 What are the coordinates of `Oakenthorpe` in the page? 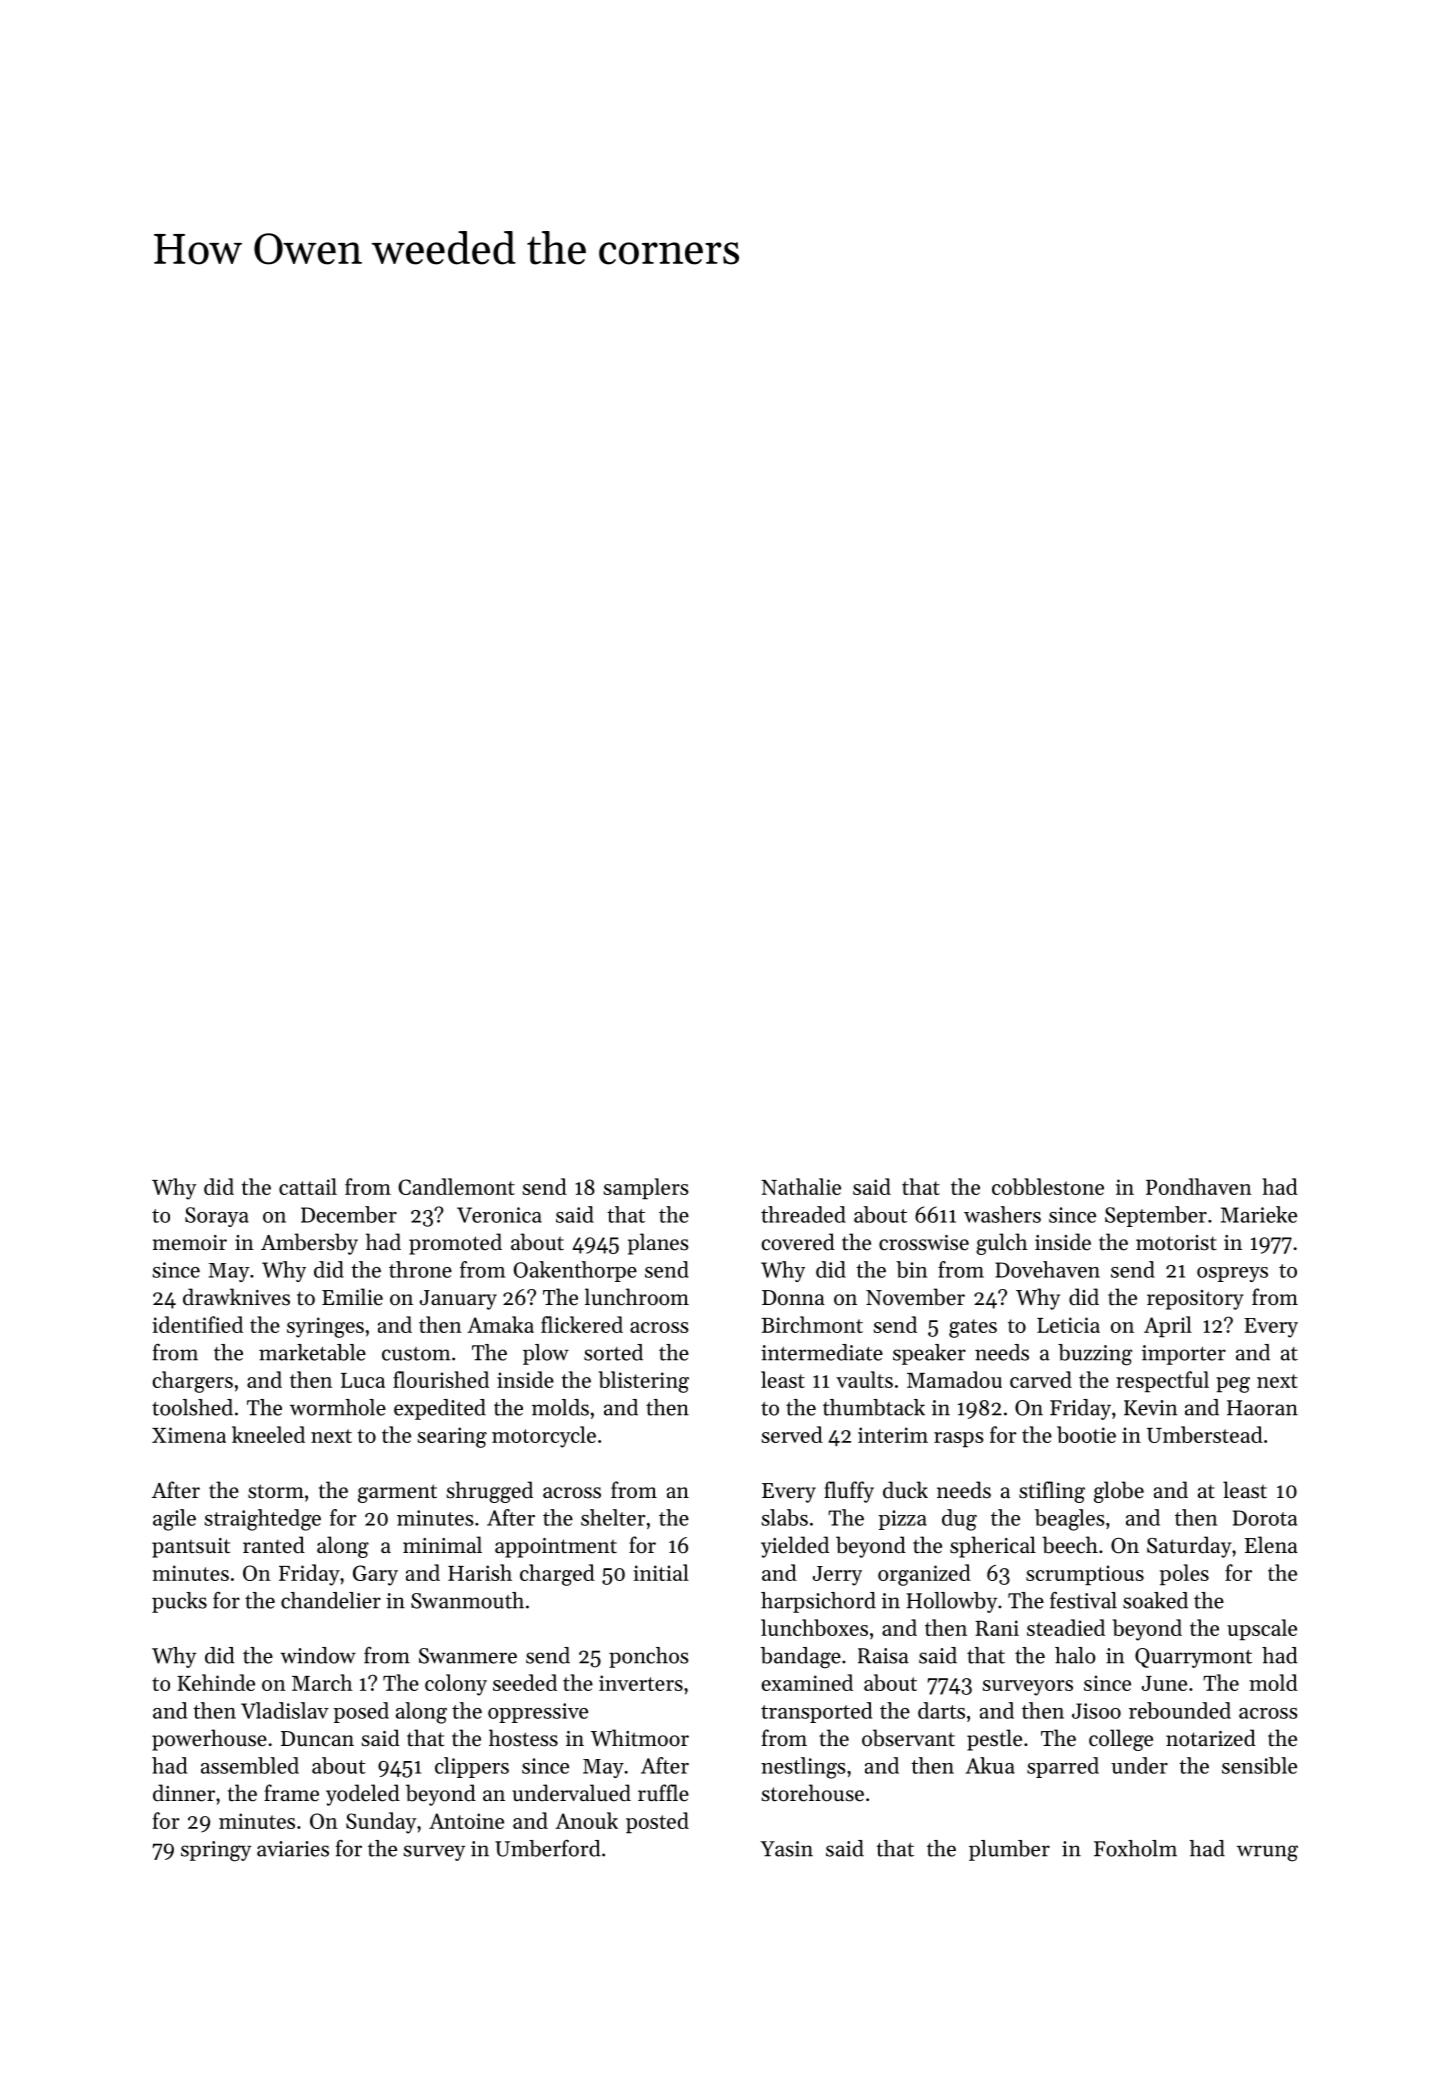 It's located at (575, 1271).
